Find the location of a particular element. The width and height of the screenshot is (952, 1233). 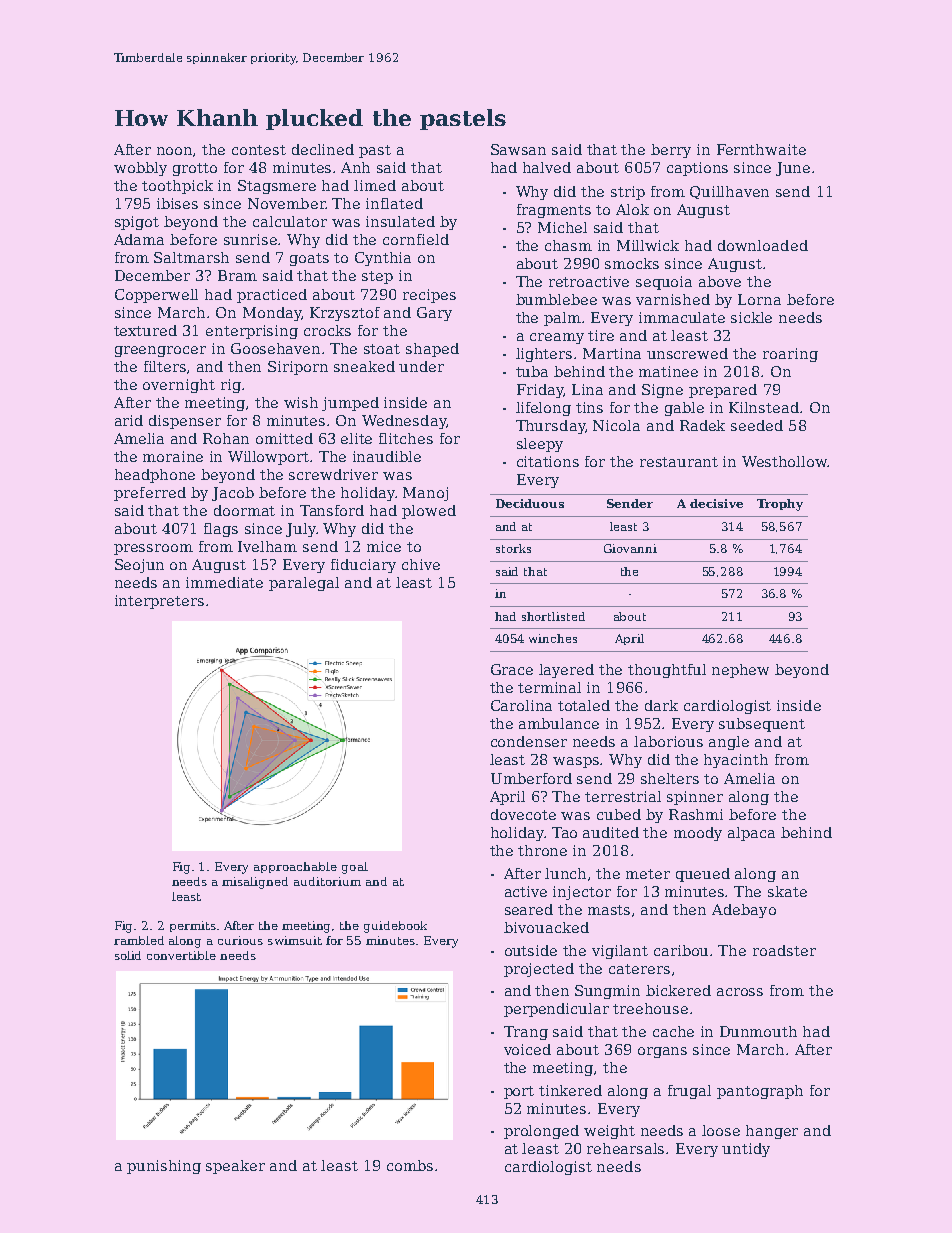

Lorna is located at coordinates (759, 299).
